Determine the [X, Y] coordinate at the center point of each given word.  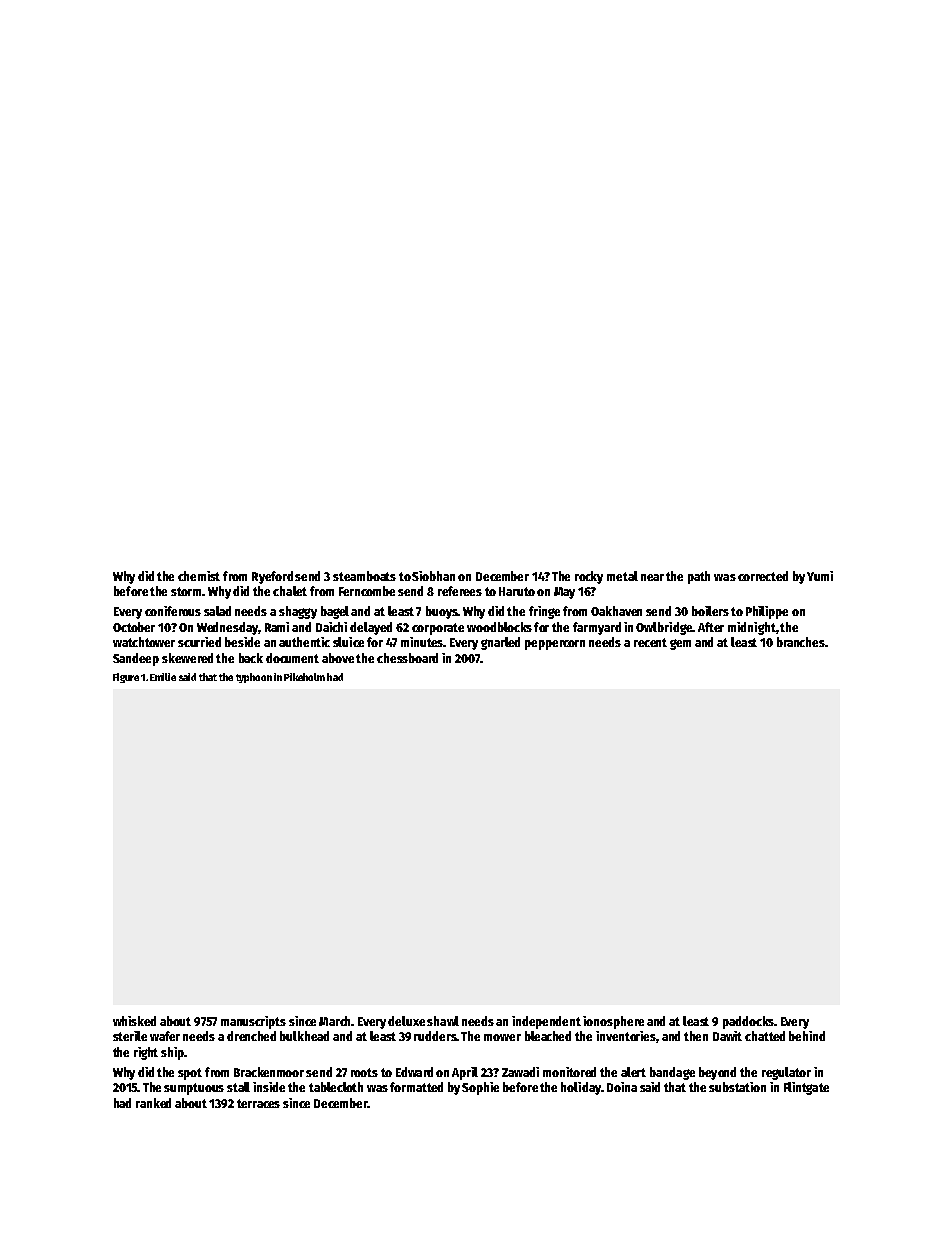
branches [801, 642]
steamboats [364, 576]
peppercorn [555, 645]
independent [546, 1022]
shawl [443, 1021]
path [699, 577]
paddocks [748, 1022]
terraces [258, 1103]
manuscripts [253, 1022]
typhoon [254, 678]
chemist [199, 576]
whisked [134, 1021]
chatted [765, 1036]
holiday [581, 1088]
